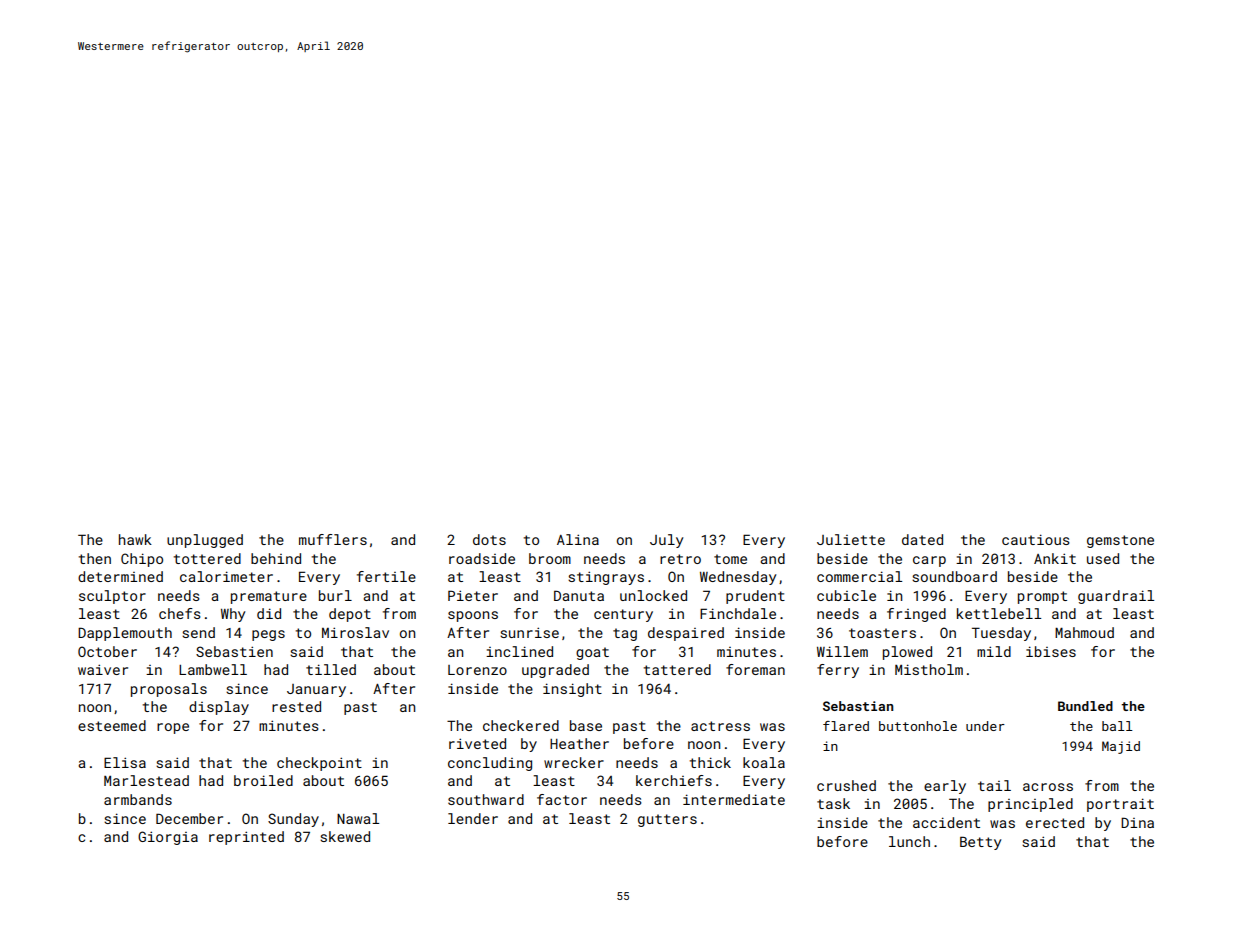 The height and width of the screenshot is (952, 1233). I want to click on Nawal, so click(358, 818).
